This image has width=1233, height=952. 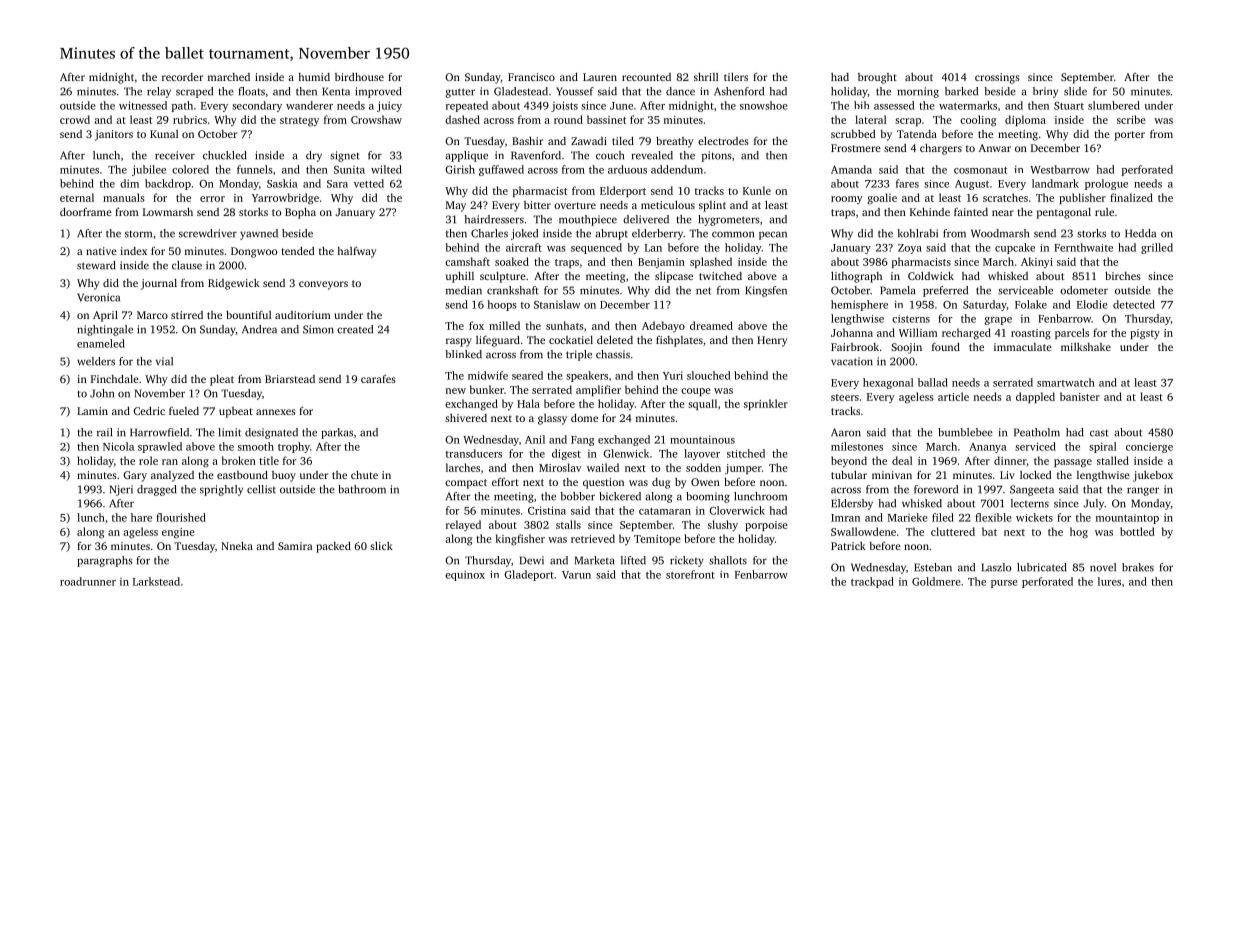 I want to click on sprawled, so click(x=160, y=447).
